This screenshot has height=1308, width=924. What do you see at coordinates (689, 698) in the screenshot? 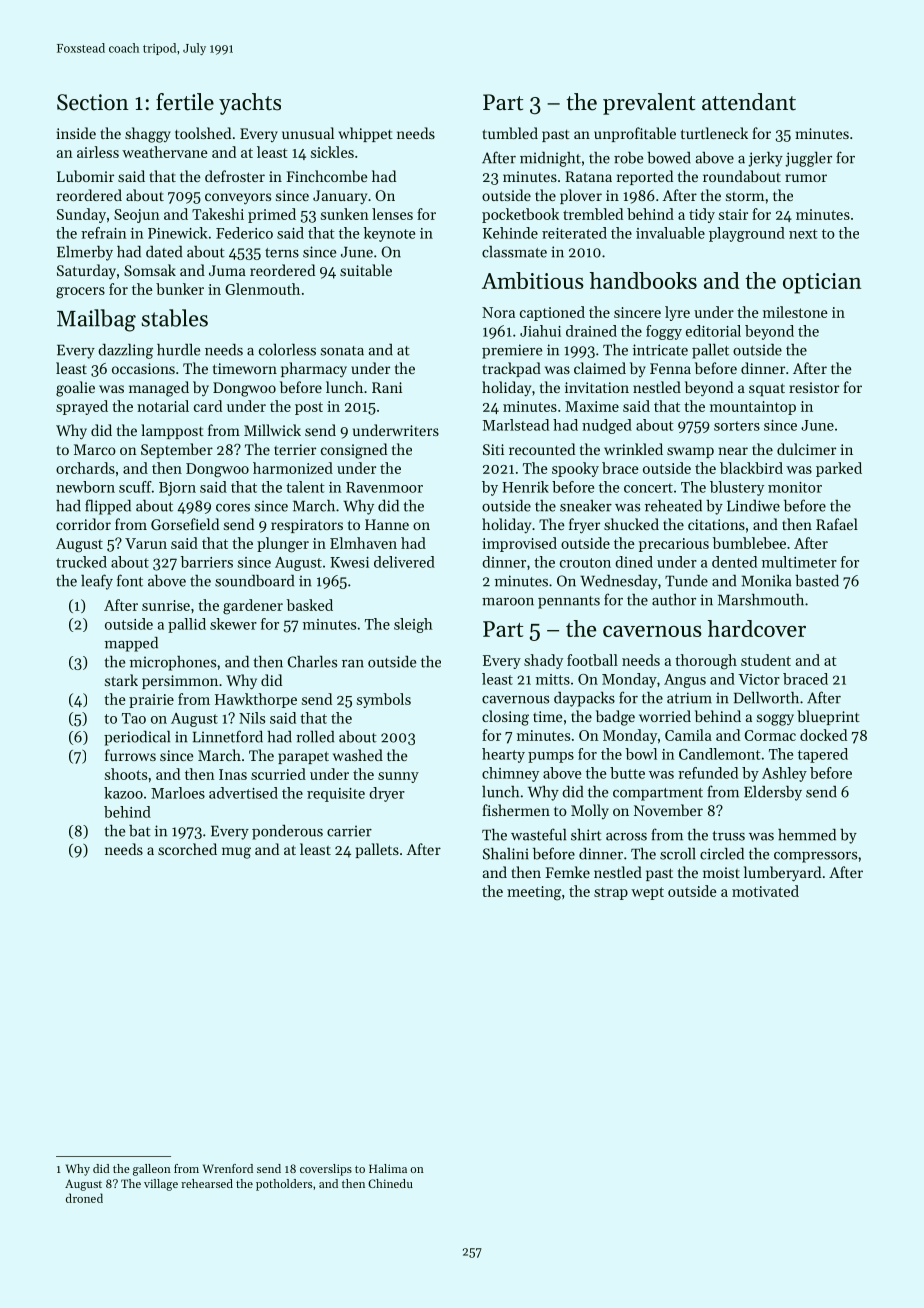
I see `atrium` at bounding box center [689, 698].
